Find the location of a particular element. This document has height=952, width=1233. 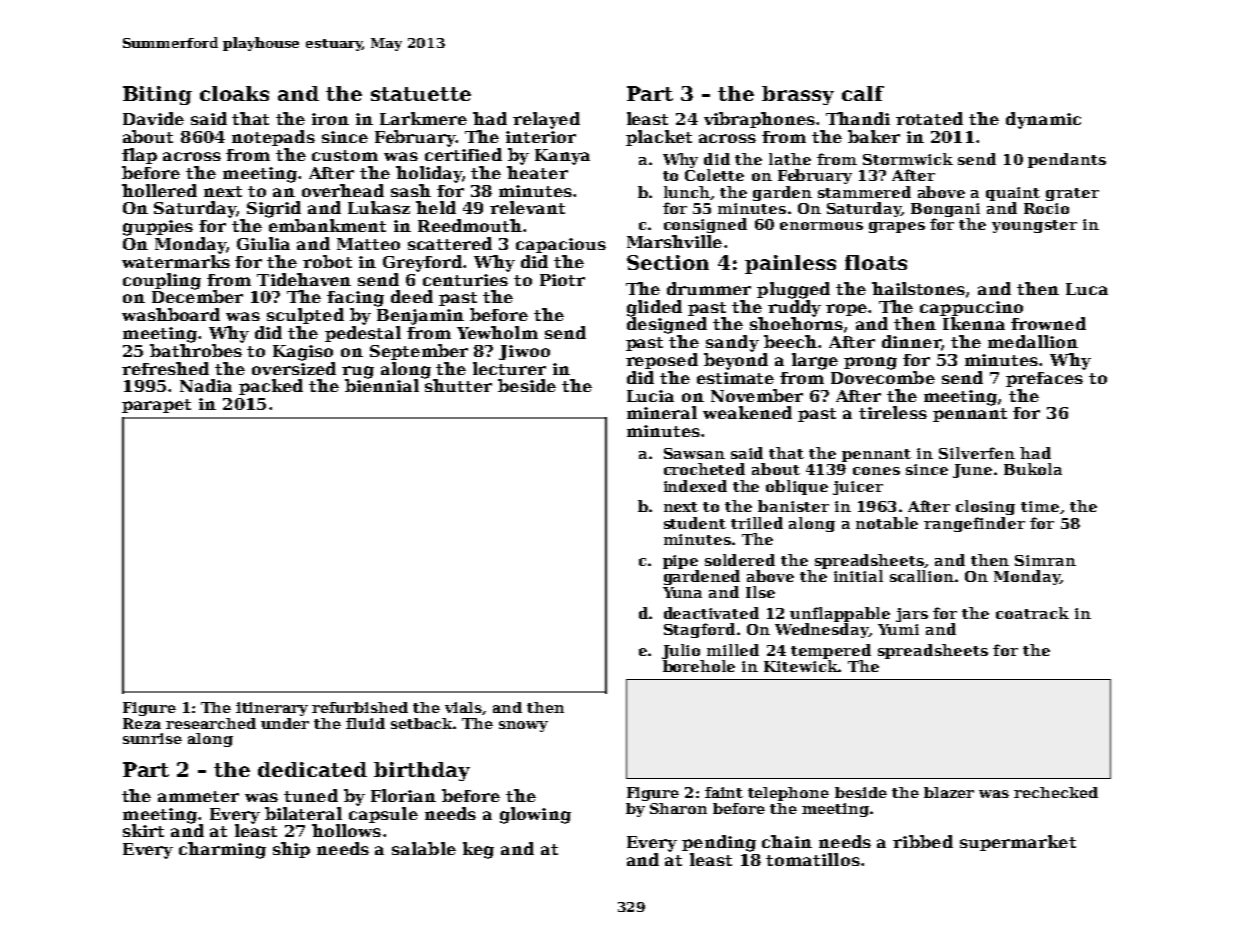

deactivated is located at coordinates (711, 613).
